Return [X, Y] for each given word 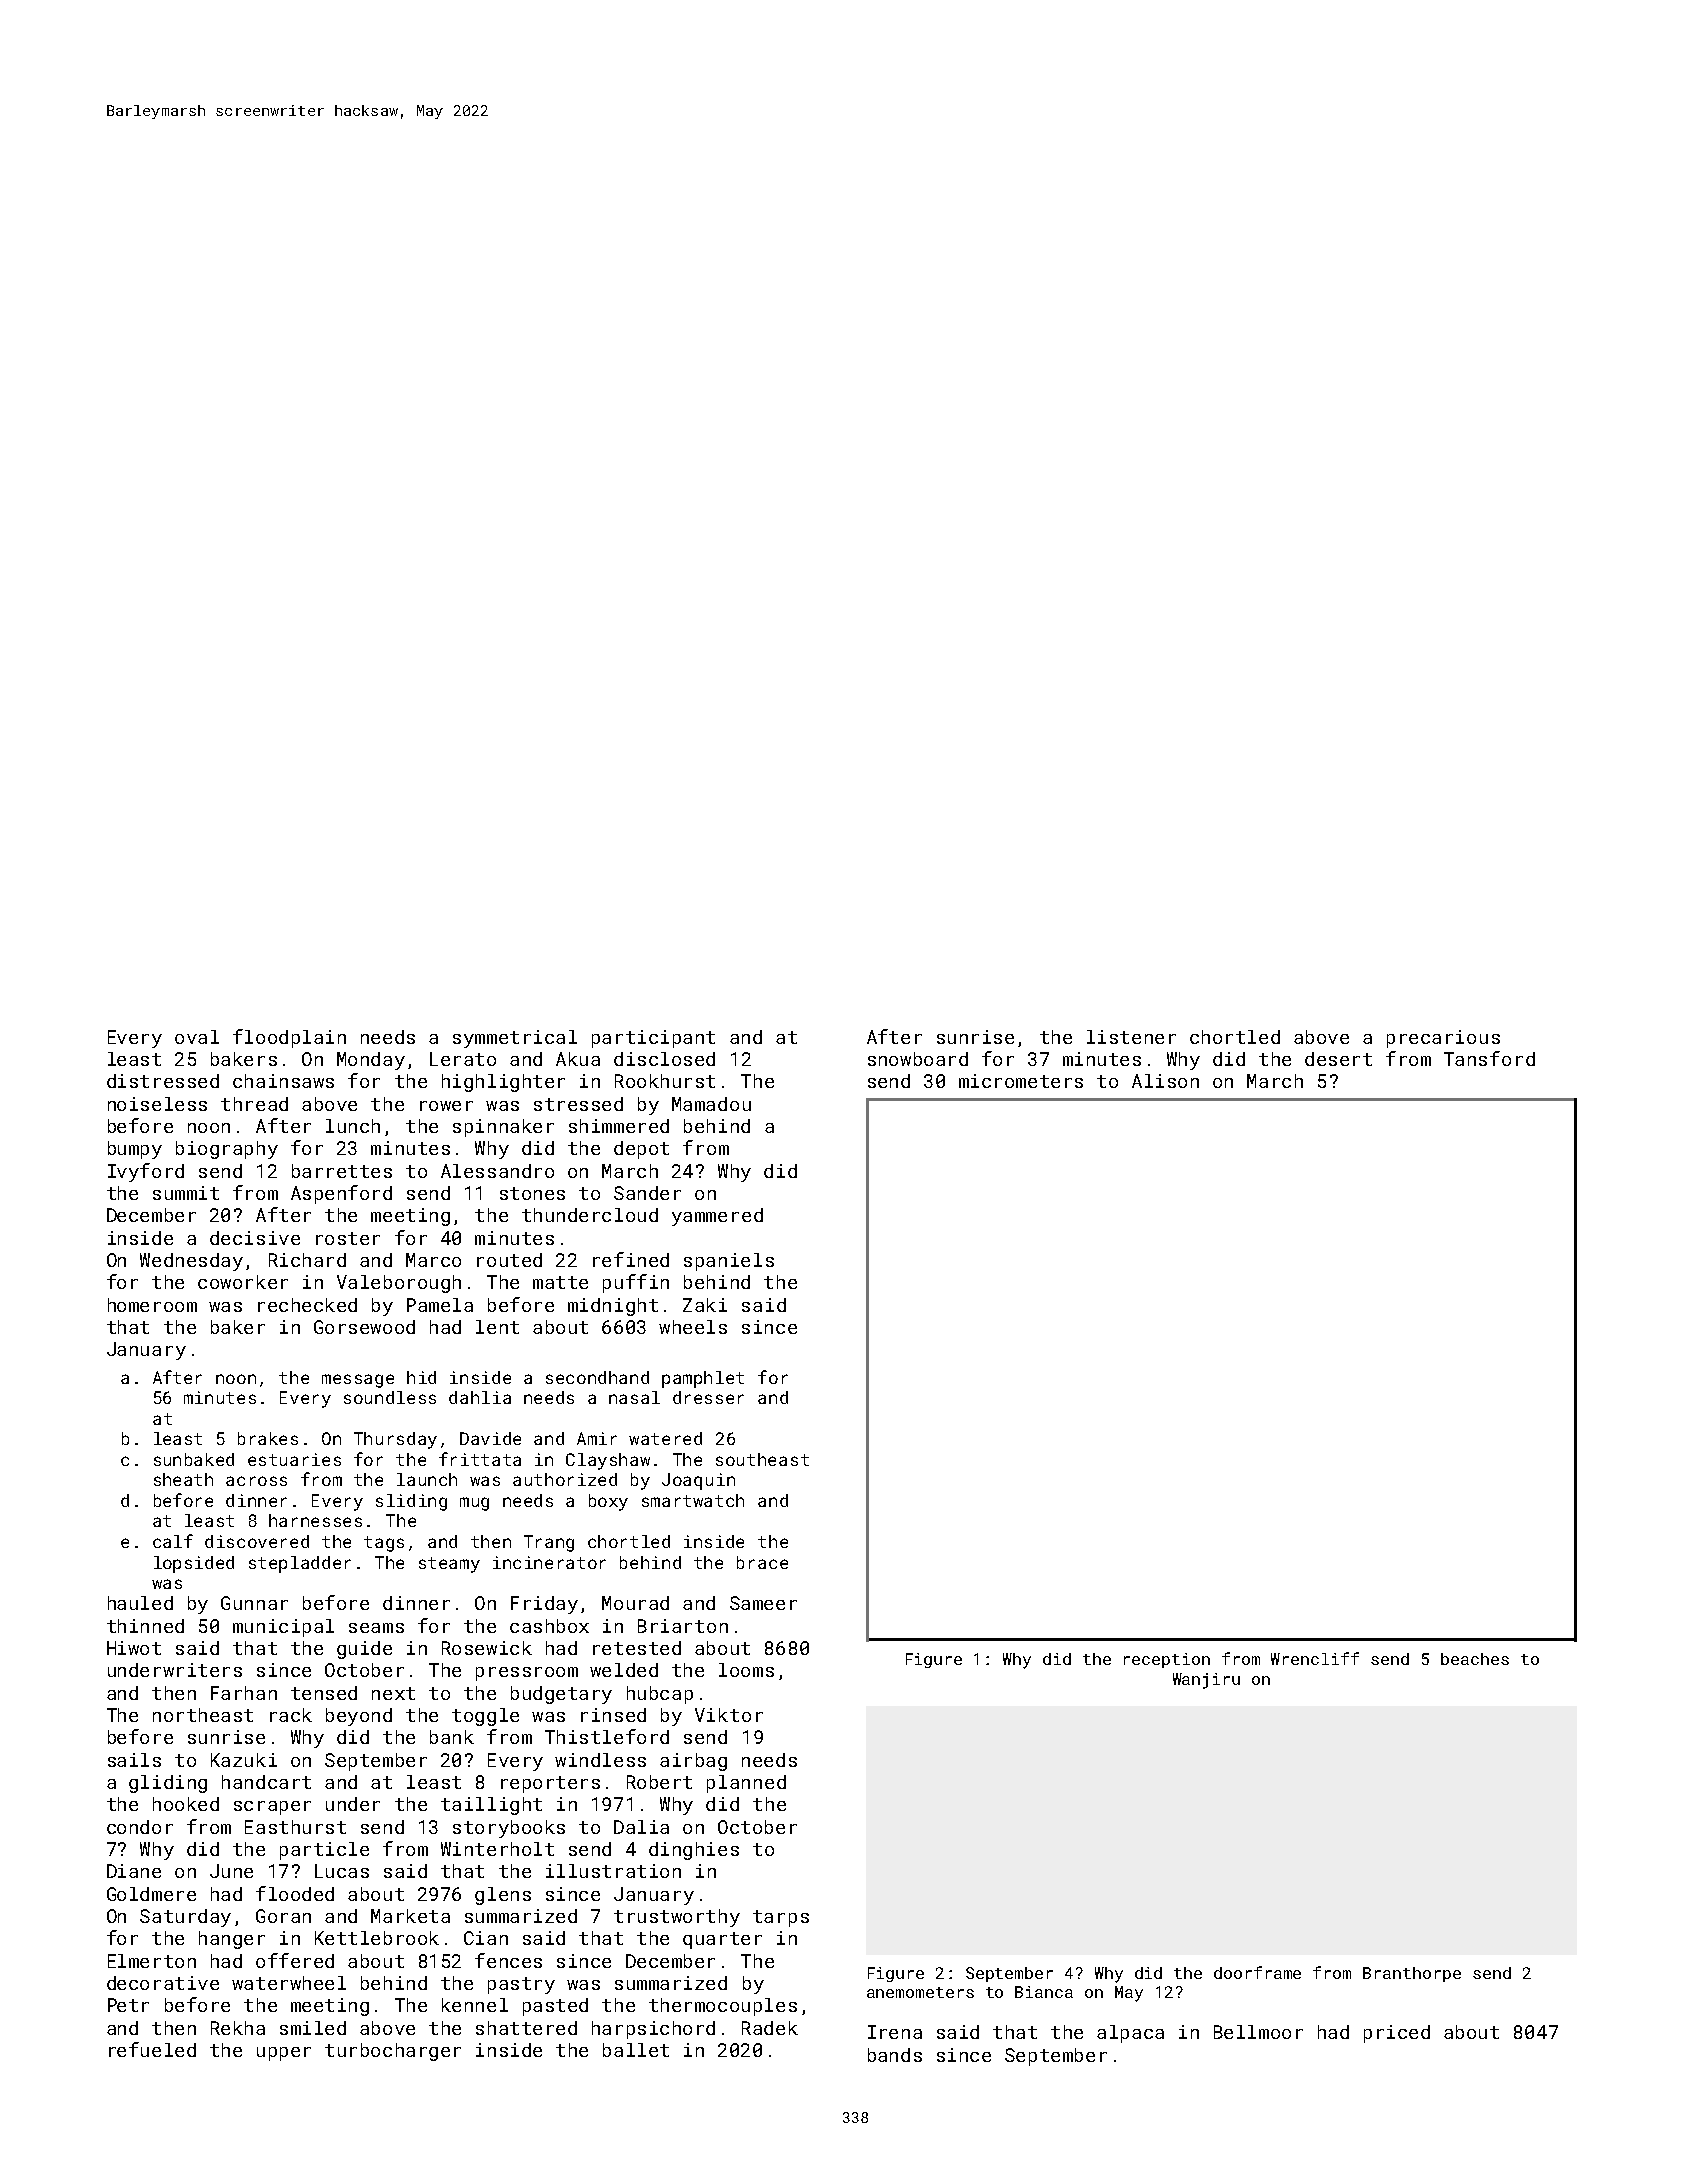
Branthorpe [1412, 1974]
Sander [647, 1193]
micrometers [1021, 1081]
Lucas [342, 1871]
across [256, 1481]
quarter [722, 1940]
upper [284, 2054]
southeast [762, 1459]
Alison [1165, 1081]
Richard [307, 1260]
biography [227, 1150]
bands [895, 2055]
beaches [1475, 1659]
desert [1338, 1059]
